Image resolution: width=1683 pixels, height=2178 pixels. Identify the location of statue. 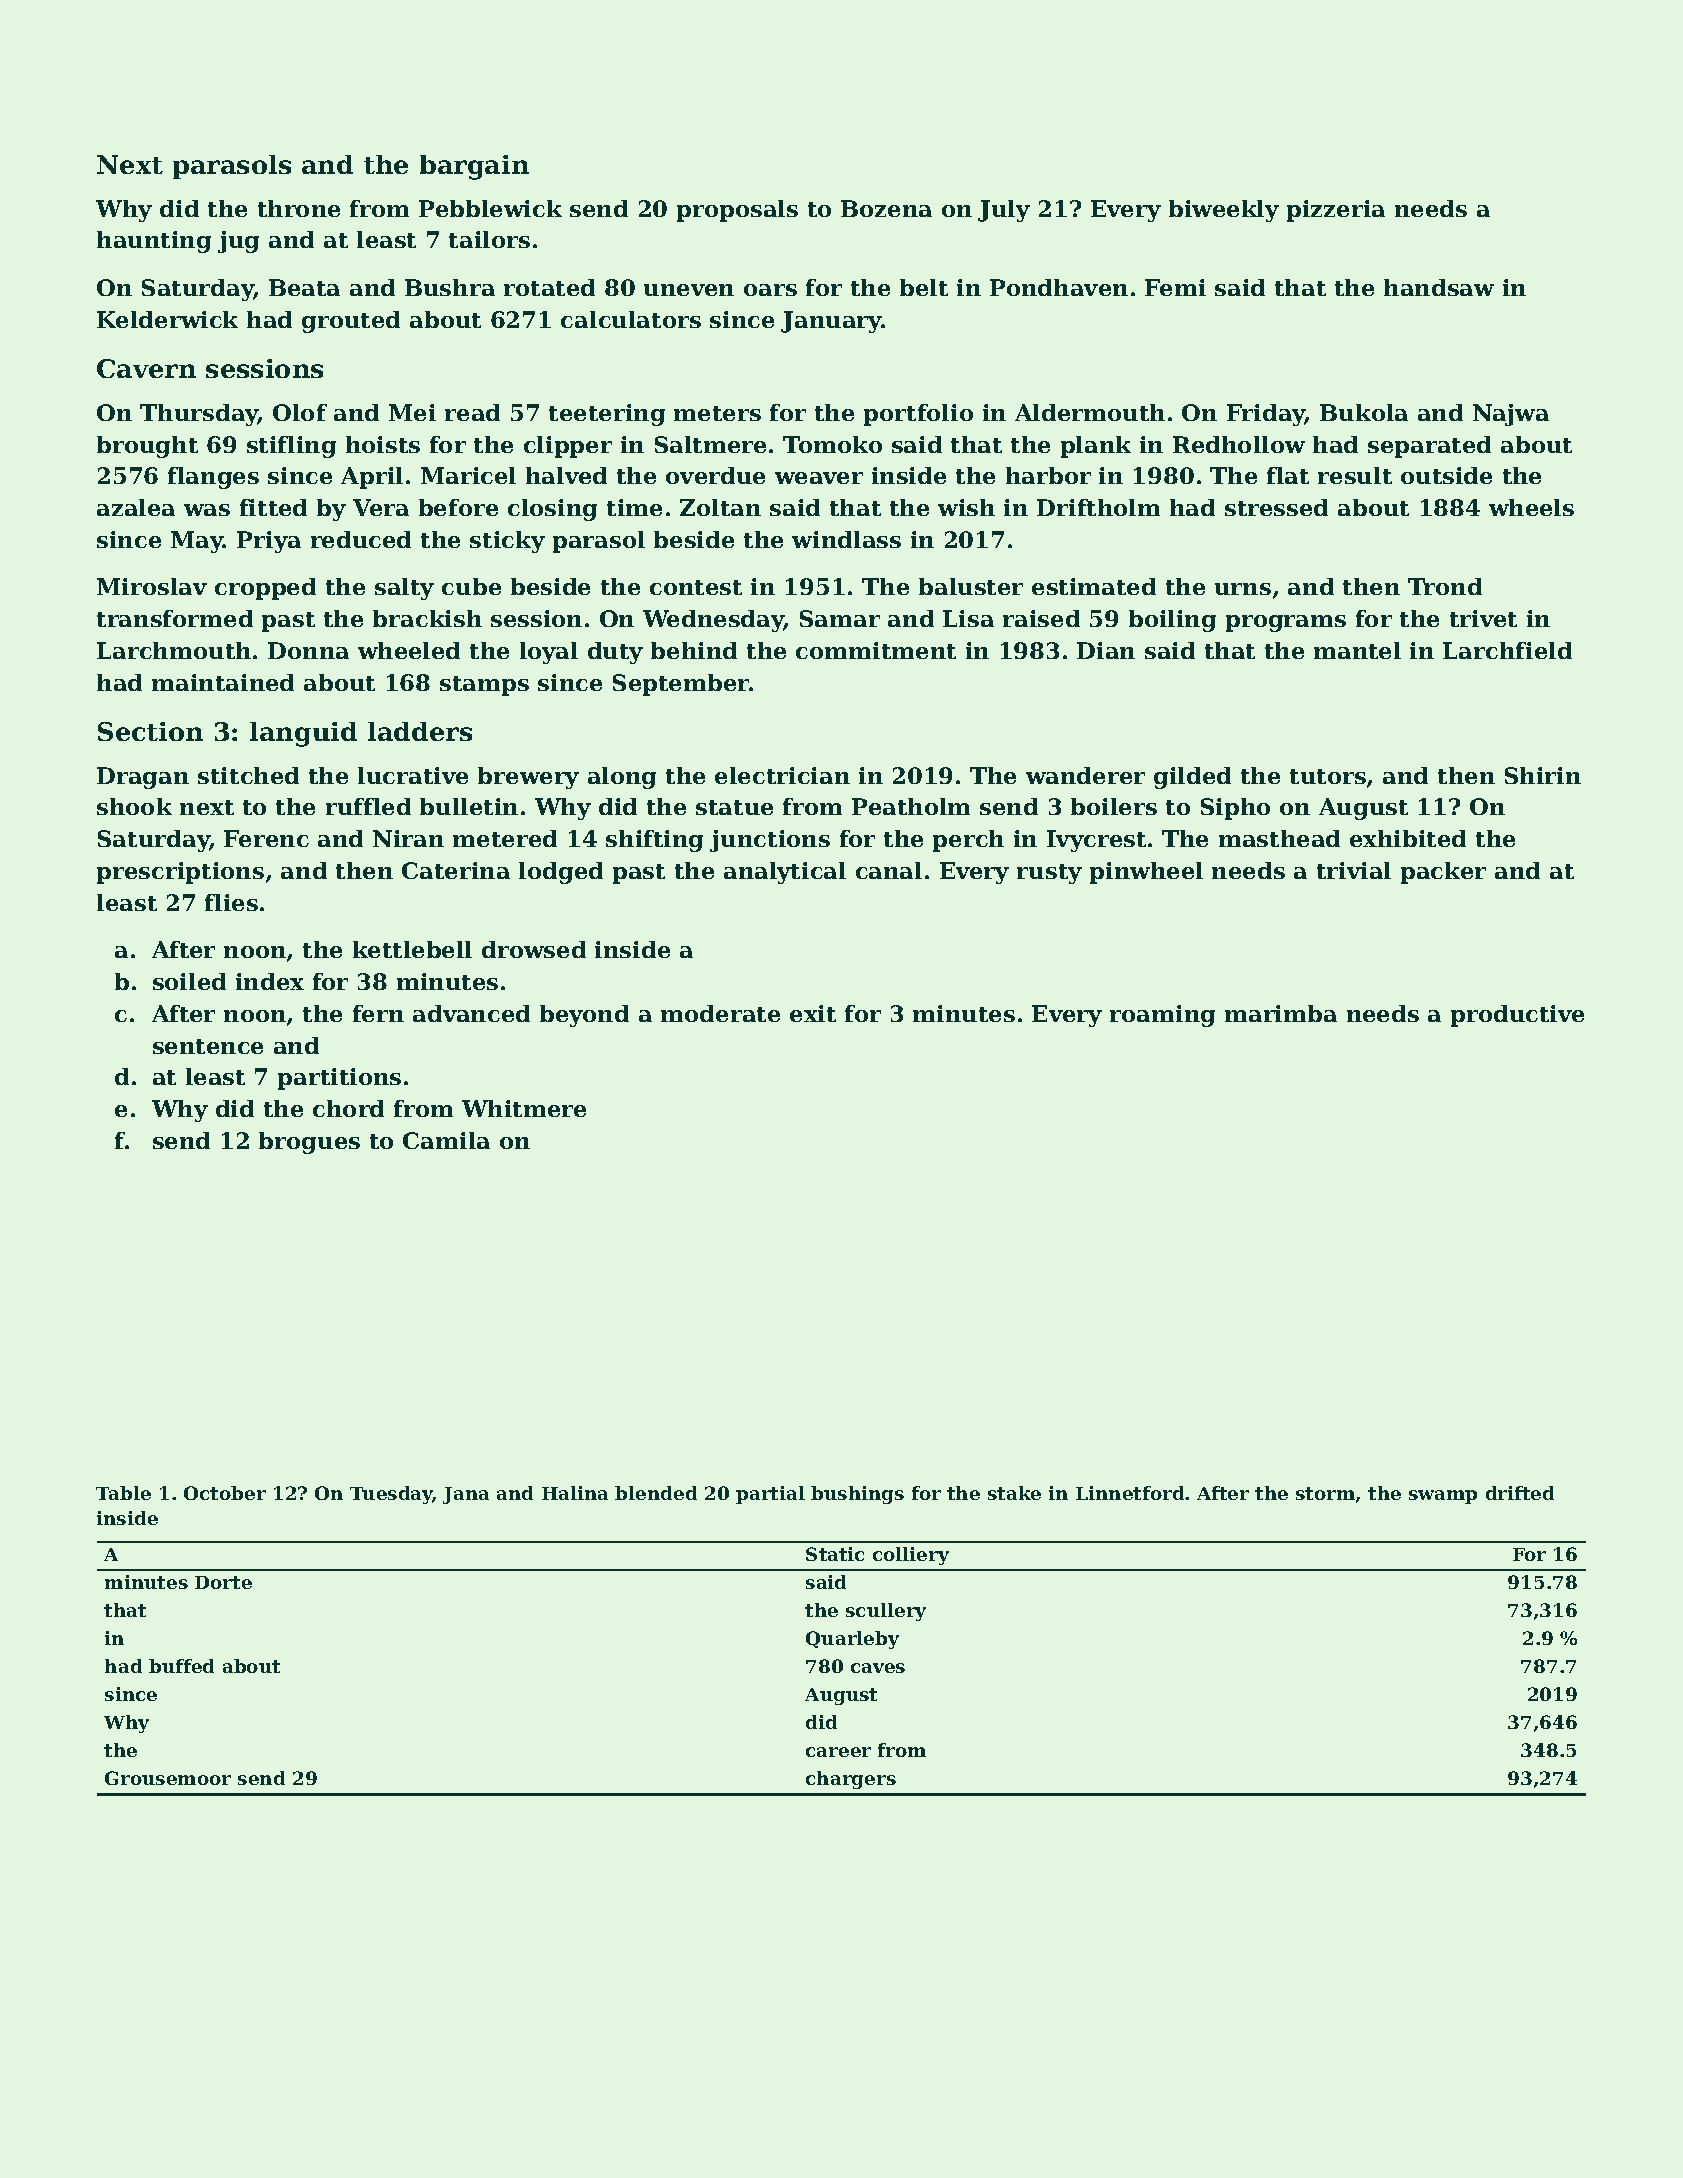
(734, 807).
